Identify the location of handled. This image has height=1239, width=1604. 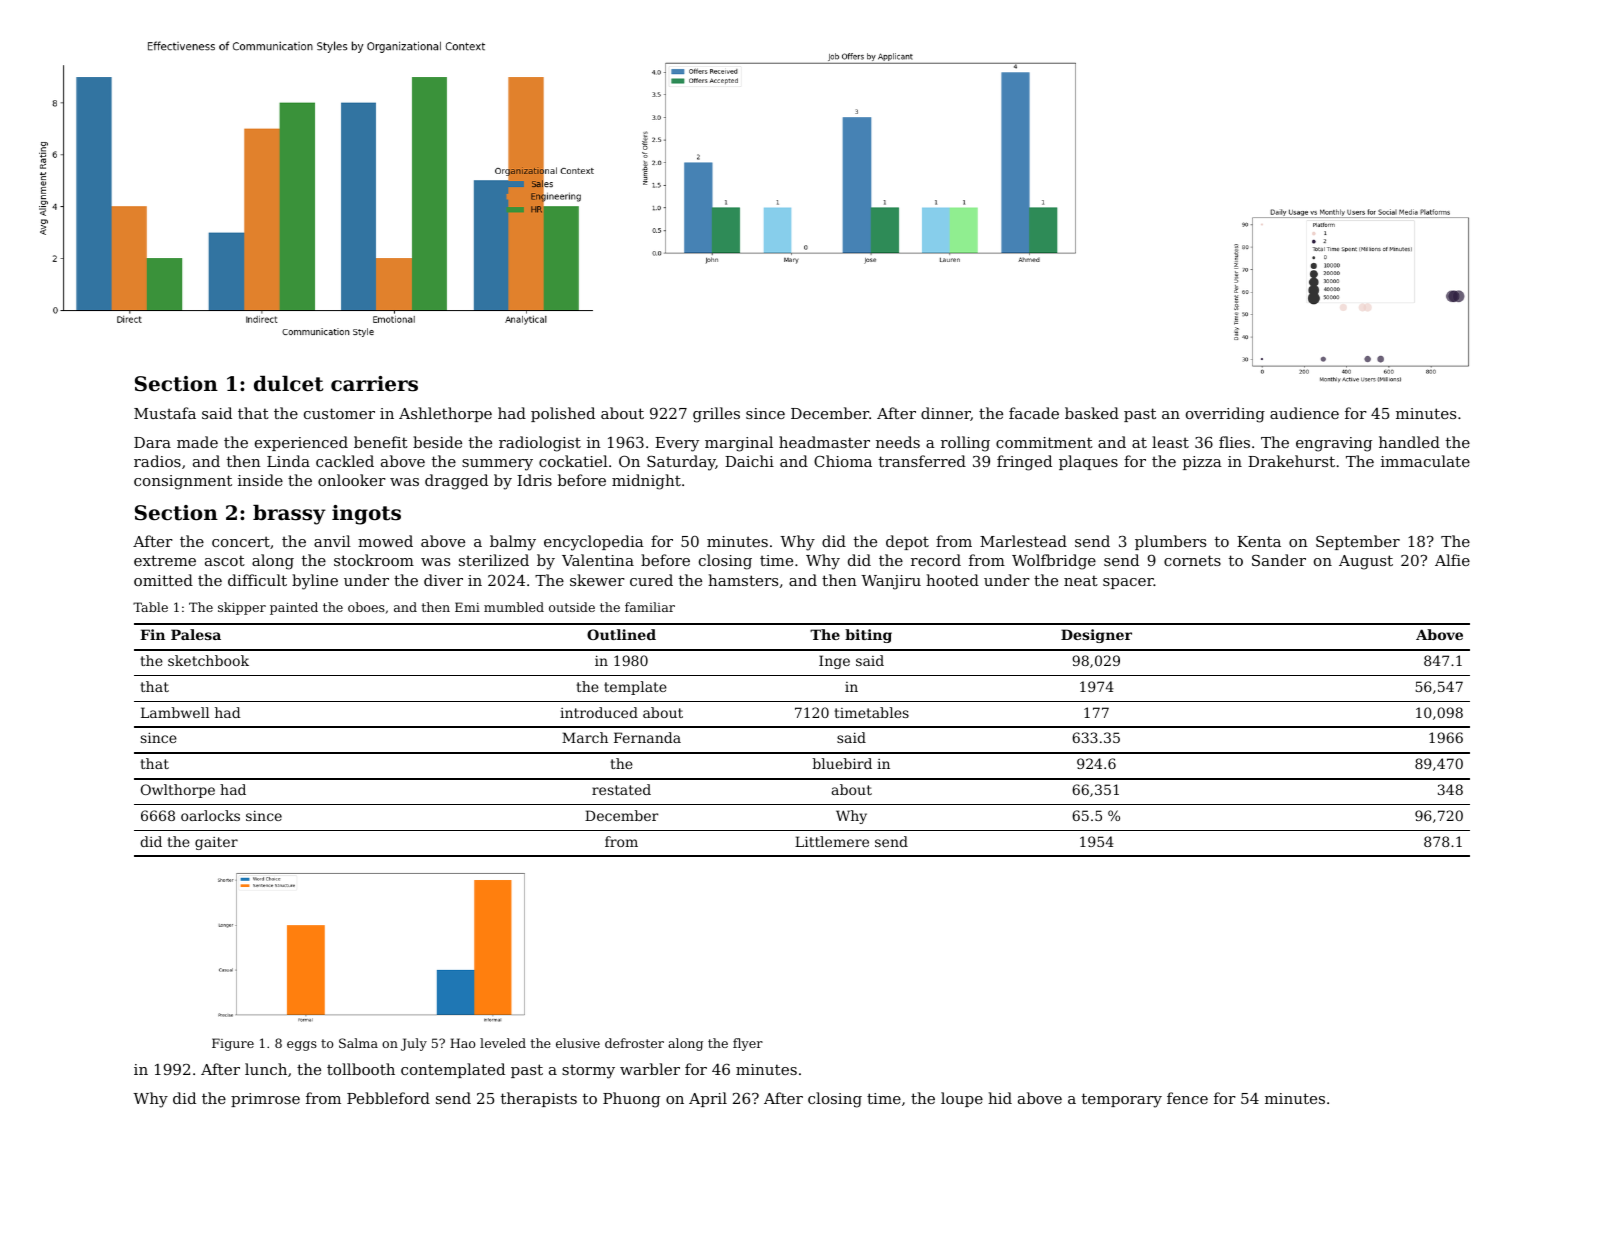
(1409, 442).
